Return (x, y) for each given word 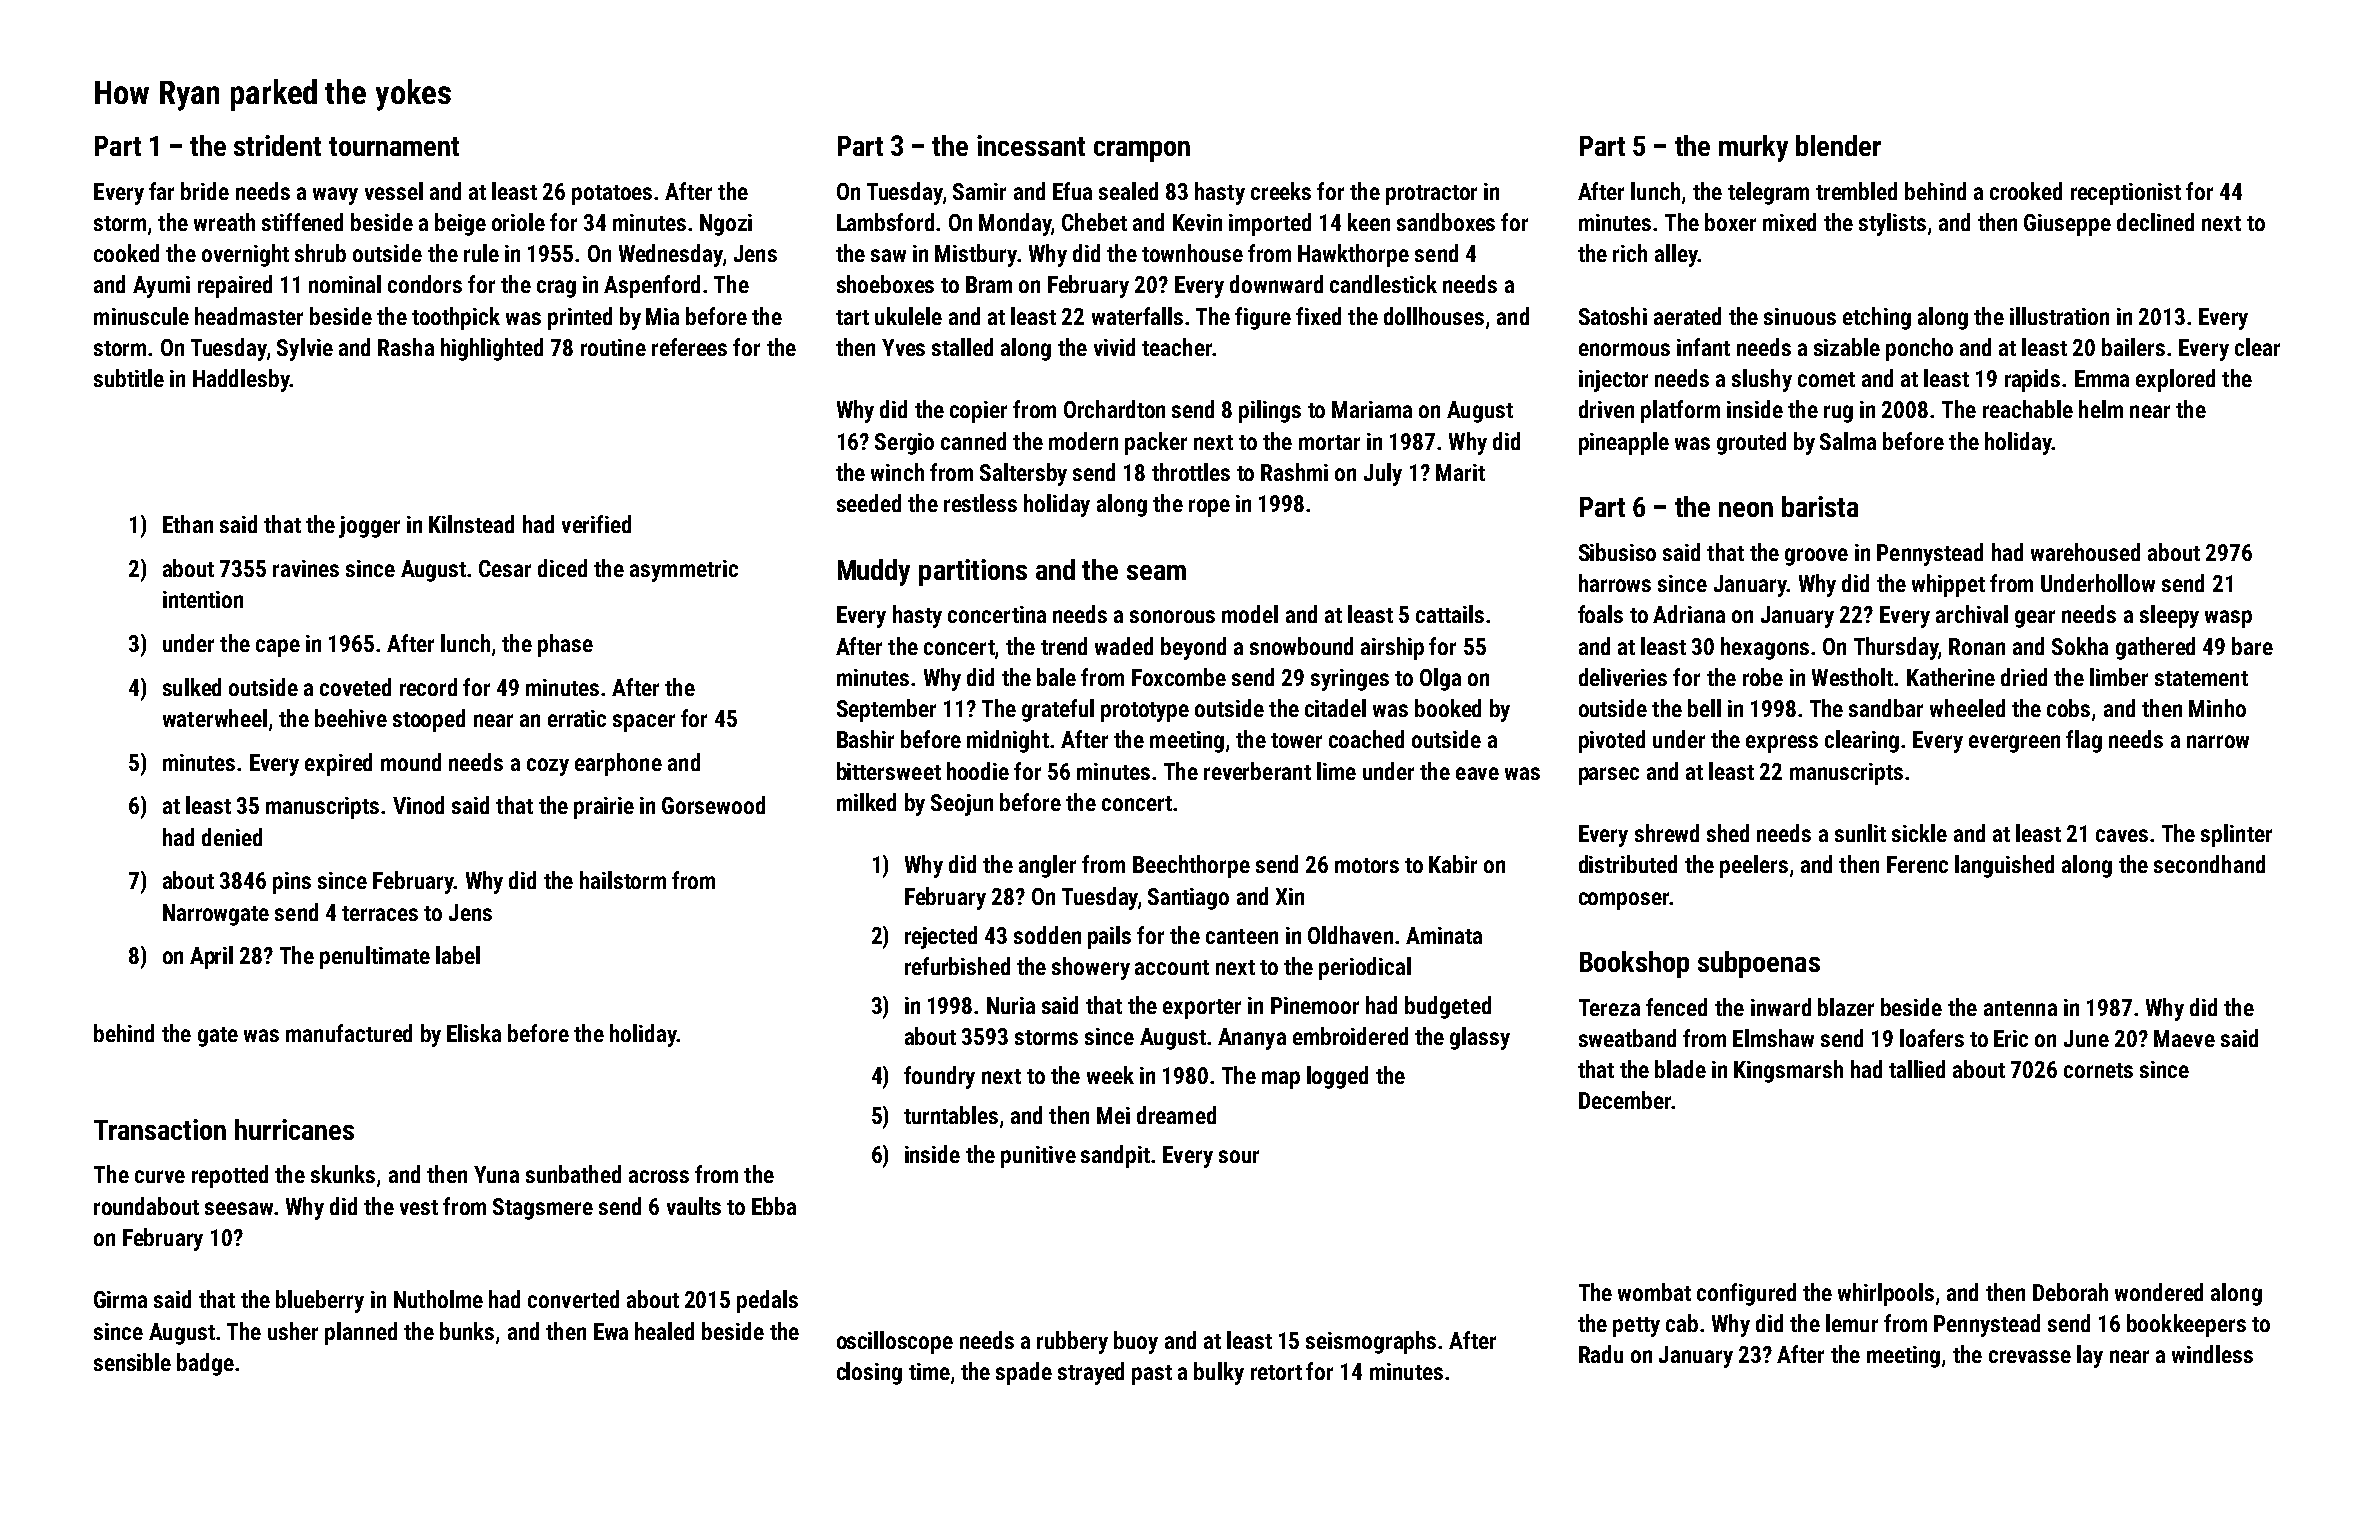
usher (293, 1331)
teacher (1177, 347)
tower (1296, 740)
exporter (1202, 1009)
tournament (394, 146)
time (929, 1371)
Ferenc (1917, 864)
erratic (577, 718)
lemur (1852, 1323)
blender (1838, 145)
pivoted (1612, 741)
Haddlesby (241, 380)
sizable (1847, 347)
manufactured (349, 1033)
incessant (1031, 145)
